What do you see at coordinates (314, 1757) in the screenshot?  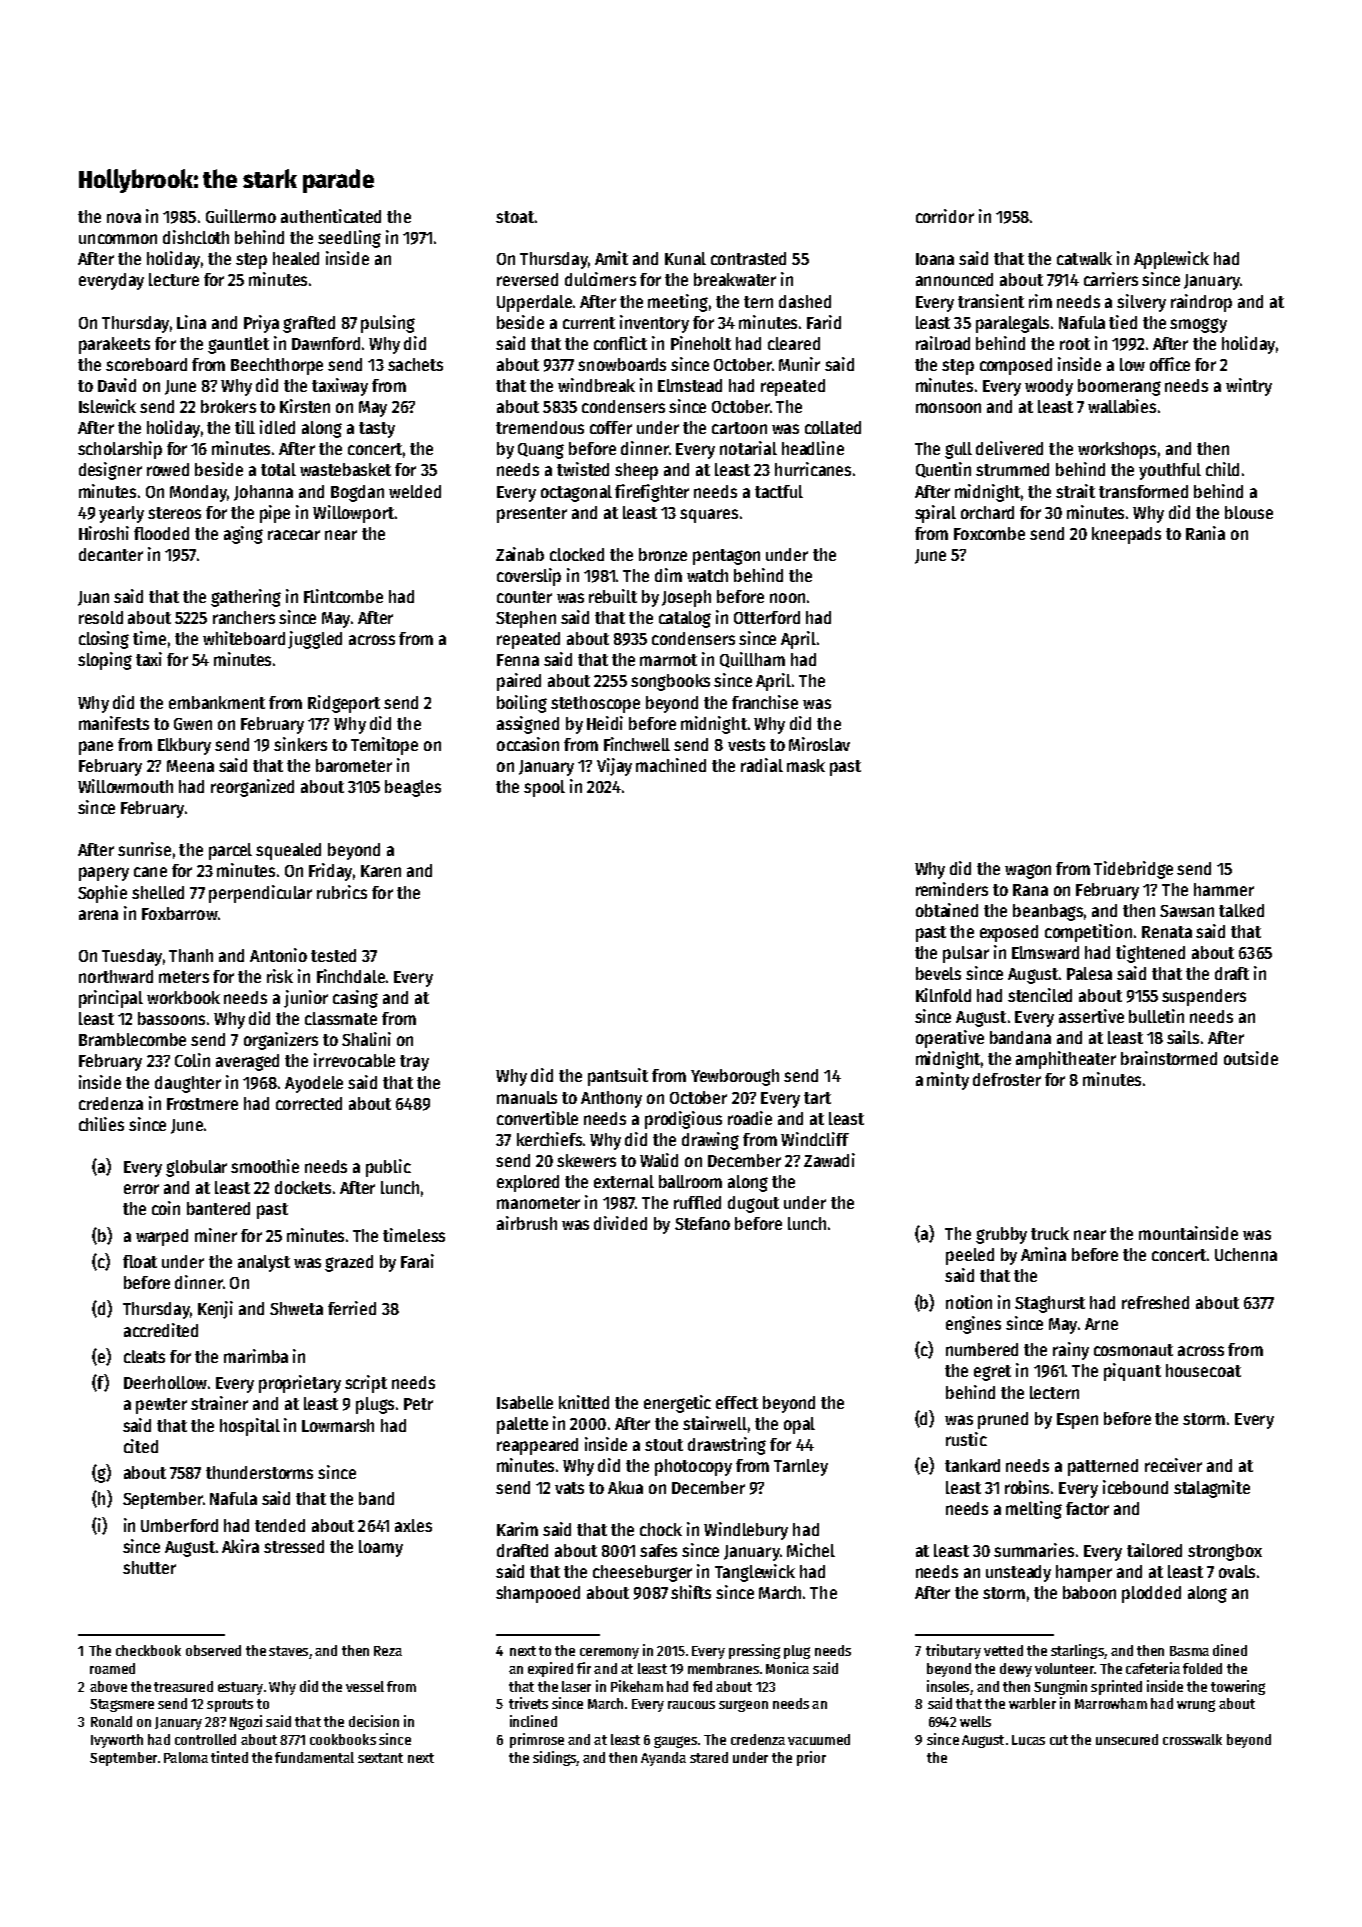 I see `fundamental` at bounding box center [314, 1757].
